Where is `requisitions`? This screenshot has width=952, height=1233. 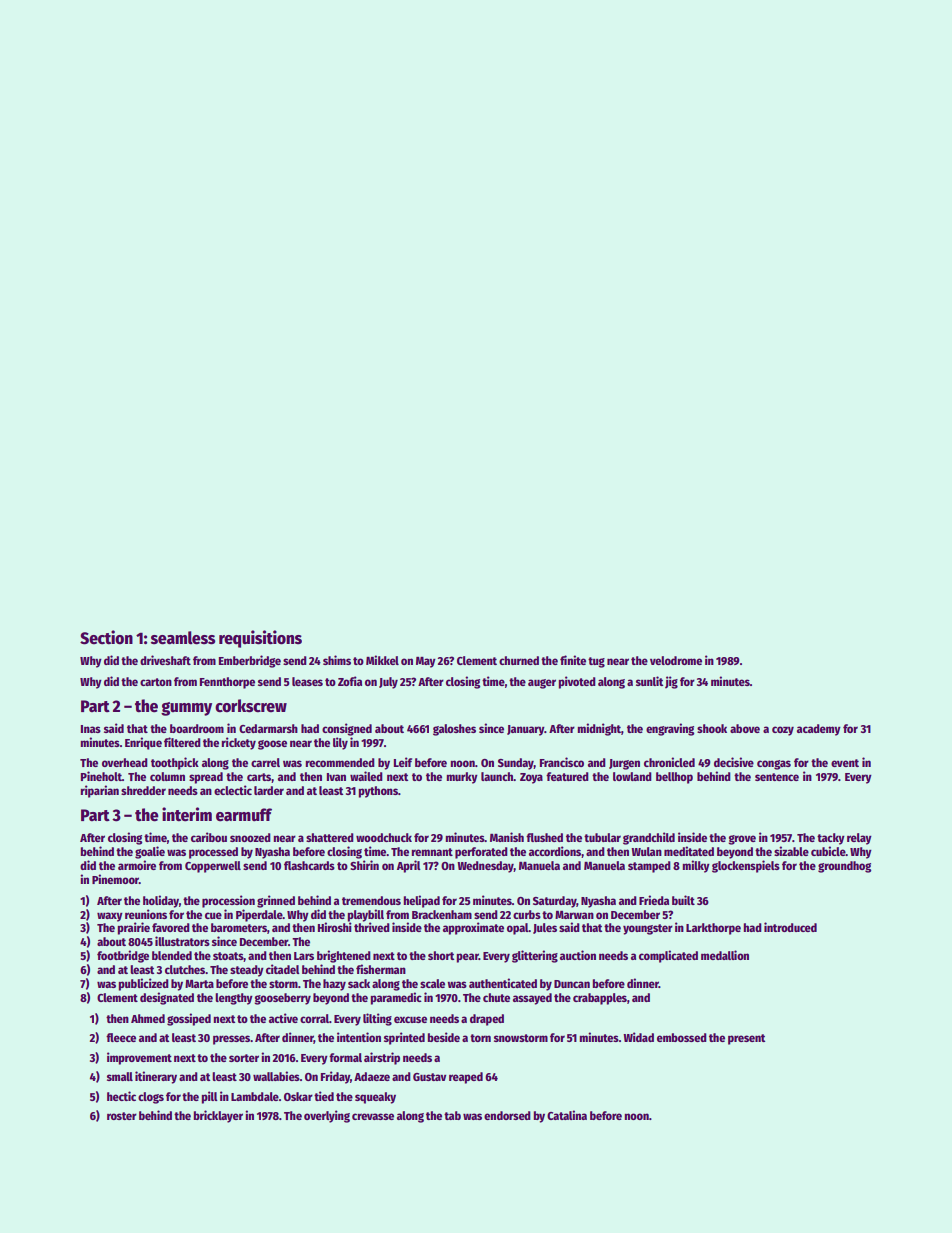 requisitions is located at coordinates (260, 639).
